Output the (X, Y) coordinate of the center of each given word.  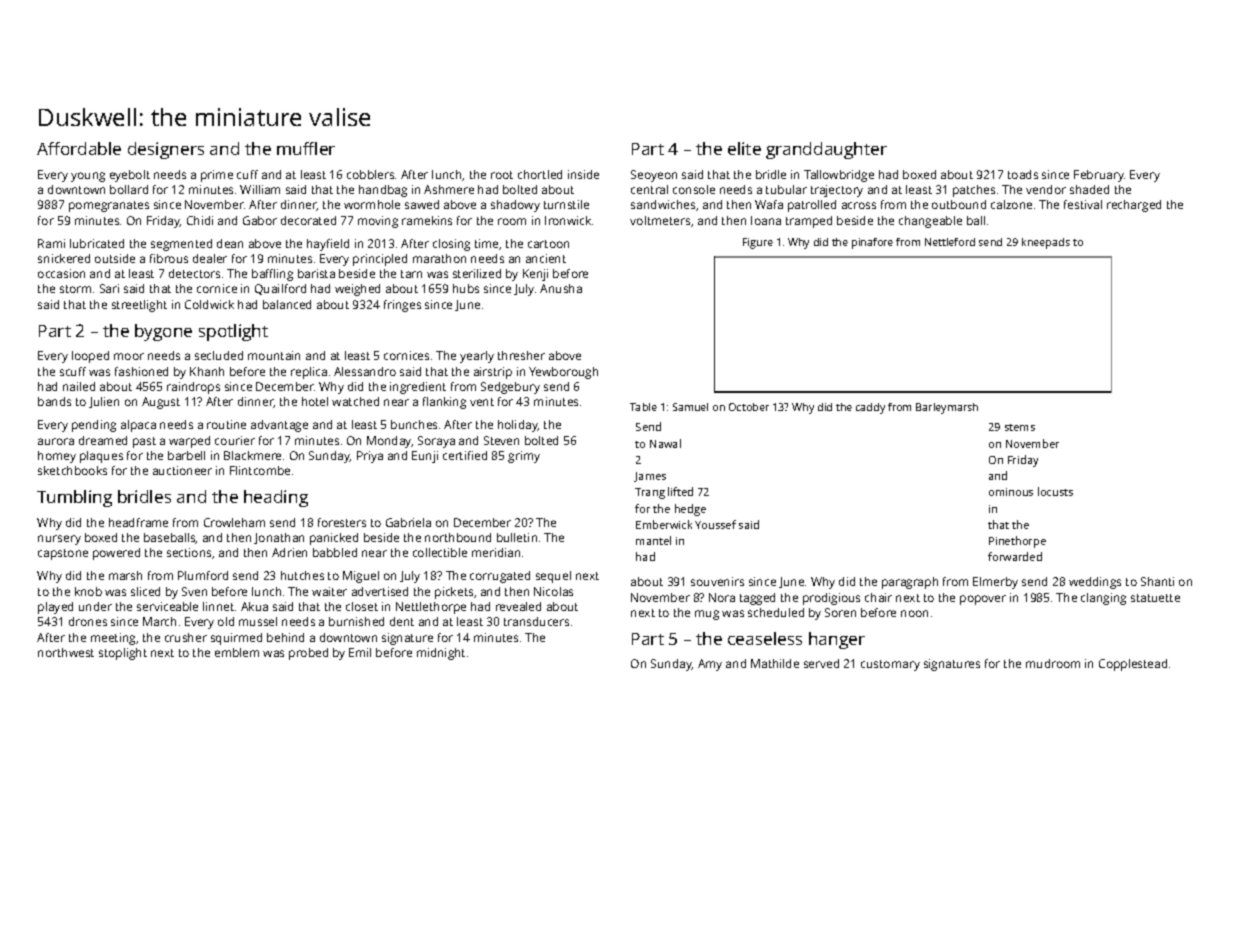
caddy (870, 408)
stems (1020, 427)
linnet (218, 606)
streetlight (139, 306)
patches (974, 191)
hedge (690, 510)
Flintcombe (260, 470)
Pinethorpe (1017, 542)
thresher (521, 355)
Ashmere (449, 189)
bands (54, 401)
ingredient (418, 388)
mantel (653, 540)
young (88, 177)
